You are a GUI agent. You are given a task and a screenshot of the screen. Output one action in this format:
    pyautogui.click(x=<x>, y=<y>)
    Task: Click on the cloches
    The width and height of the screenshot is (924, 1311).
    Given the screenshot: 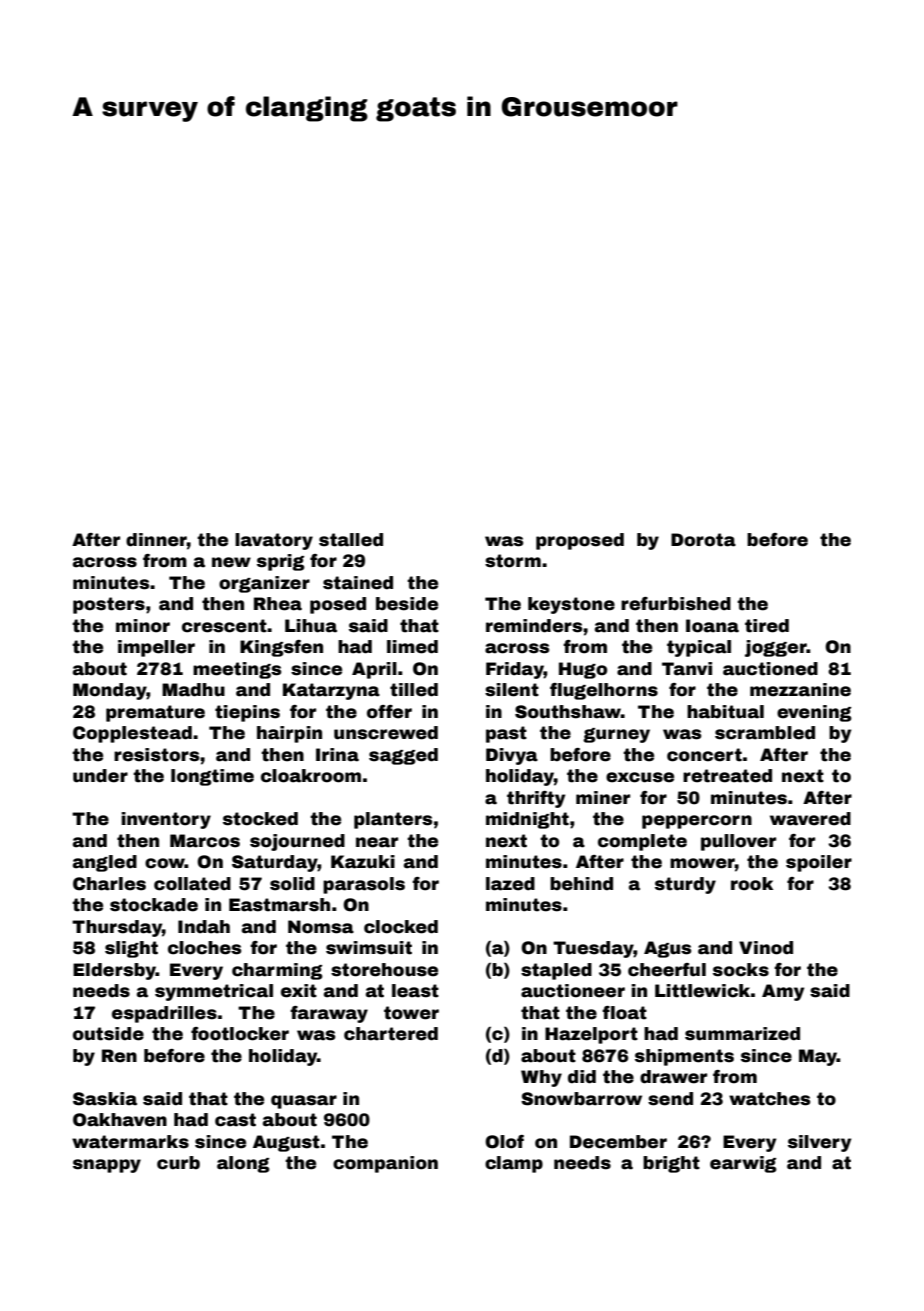 What is the action you would take?
    pyautogui.click(x=204, y=948)
